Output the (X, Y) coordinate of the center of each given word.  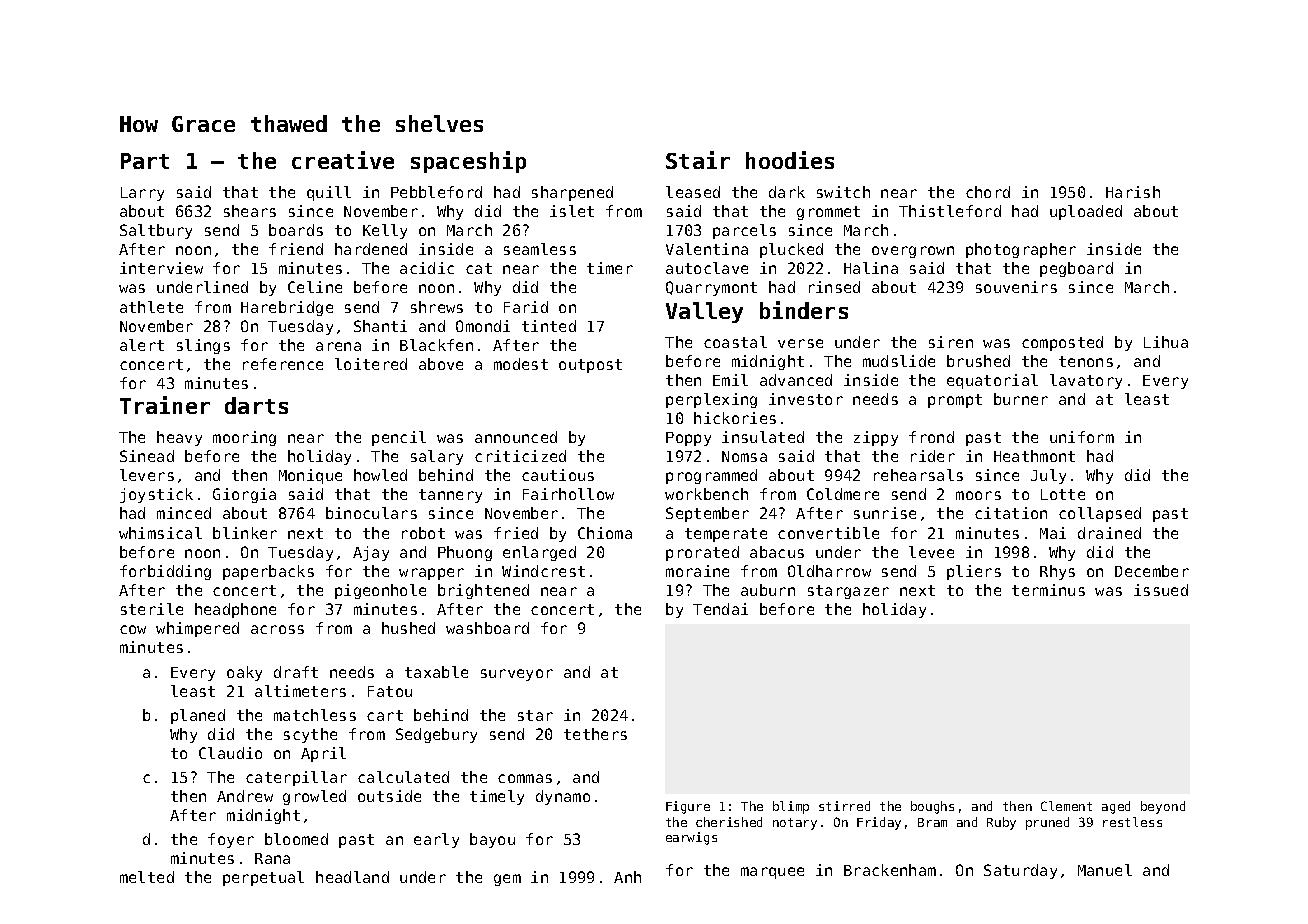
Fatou (390, 691)
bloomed (296, 839)
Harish (1133, 192)
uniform (1082, 437)
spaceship (468, 162)
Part (145, 161)
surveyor (517, 675)
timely (497, 797)
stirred (844, 806)
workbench (706, 494)
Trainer (165, 405)
